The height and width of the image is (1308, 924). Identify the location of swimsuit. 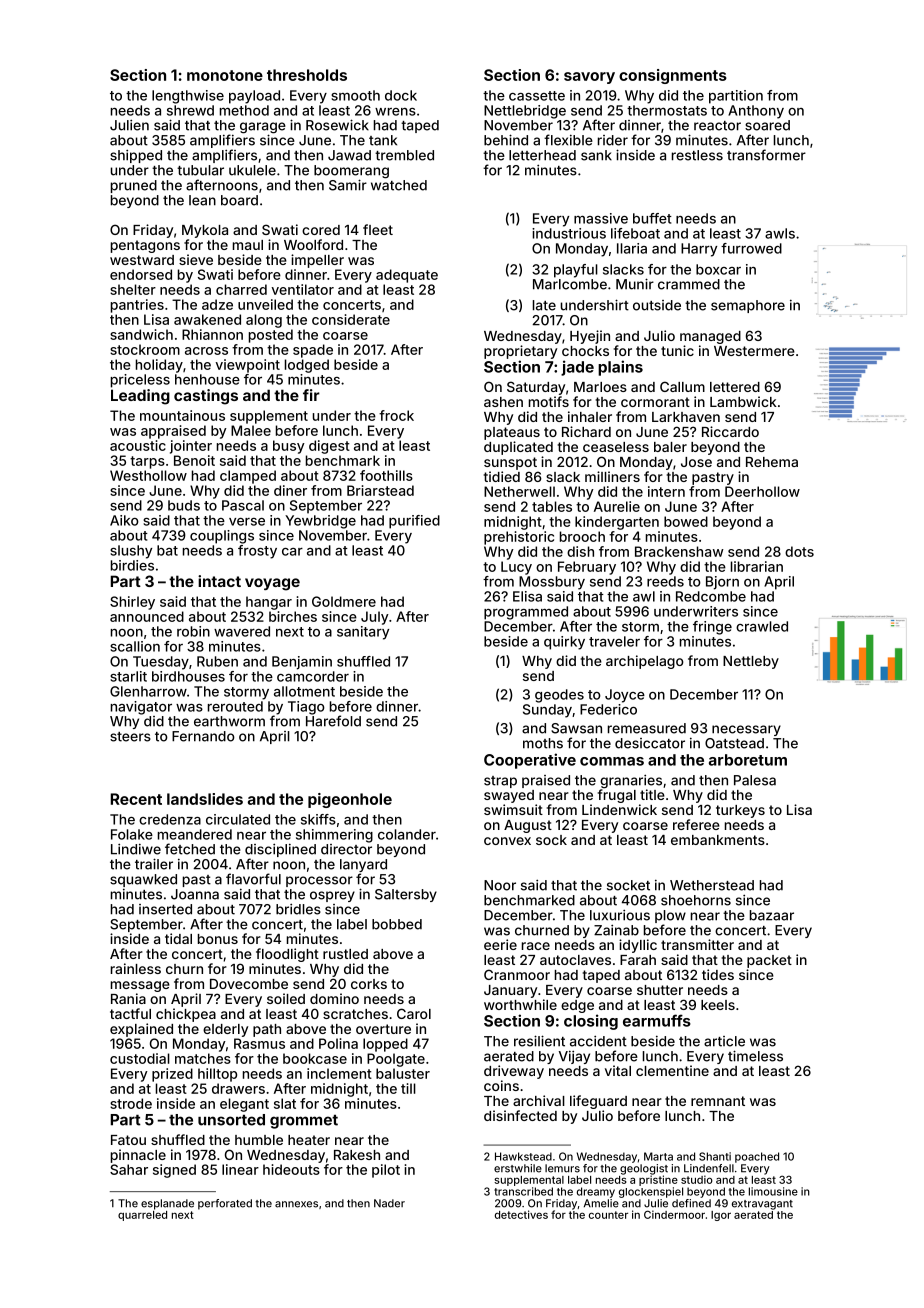
(513, 809).
